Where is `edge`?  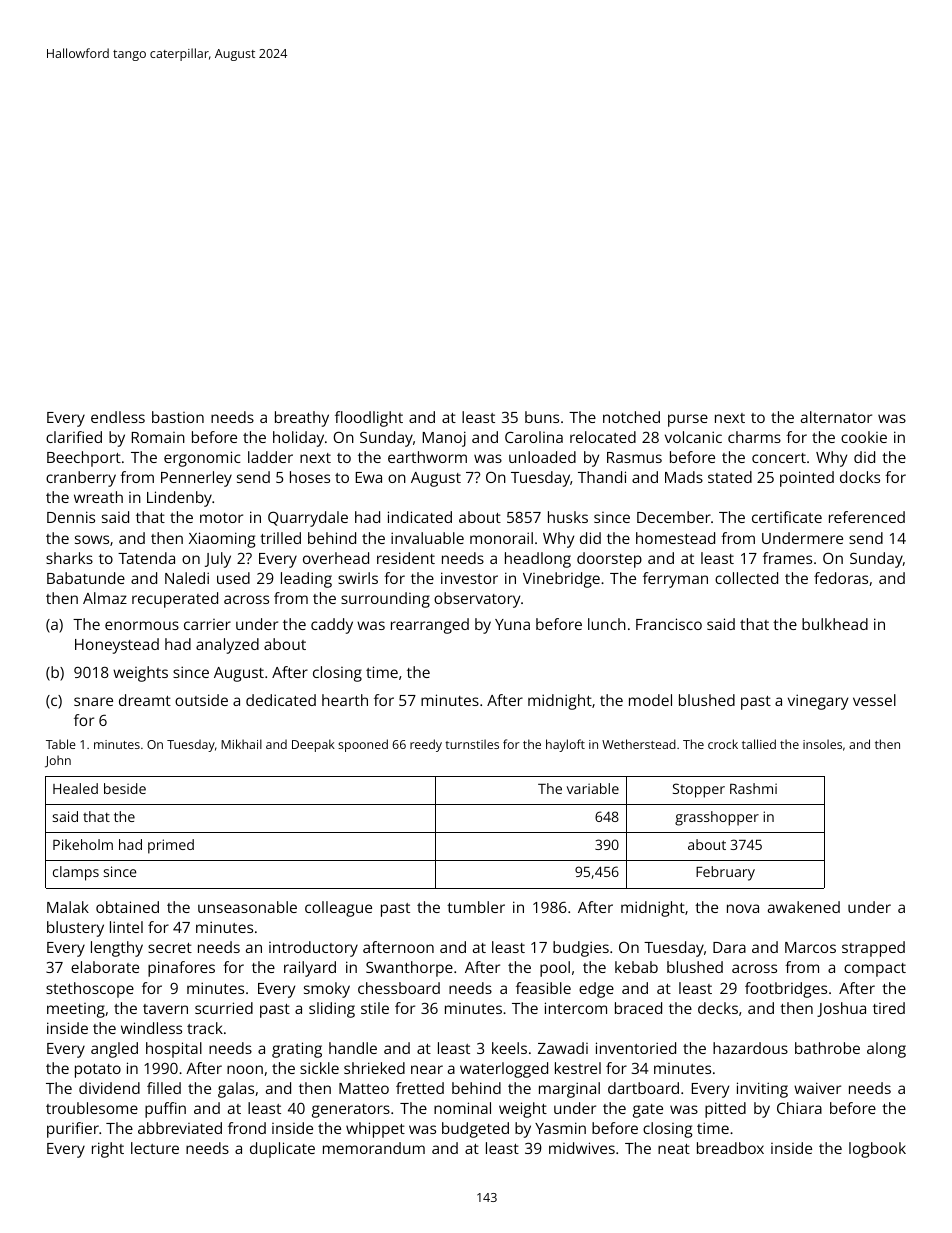
edge is located at coordinates (596, 990).
